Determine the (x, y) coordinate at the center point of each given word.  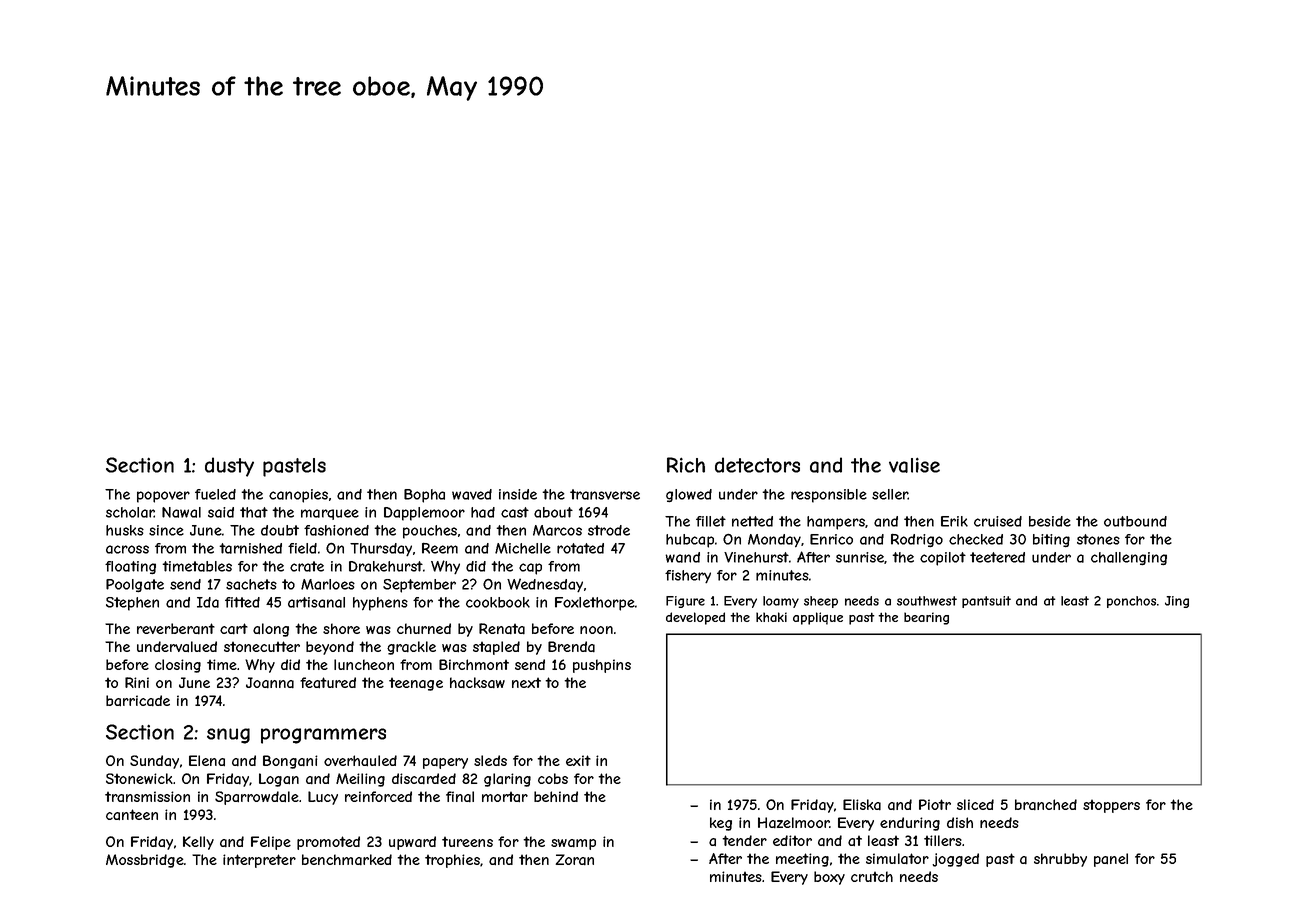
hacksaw (477, 682)
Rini (137, 682)
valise (914, 465)
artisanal (316, 602)
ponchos (1131, 602)
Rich (686, 465)
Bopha (424, 496)
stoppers (1111, 806)
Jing (1177, 602)
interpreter (259, 861)
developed (695, 618)
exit (578, 760)
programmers (323, 736)
